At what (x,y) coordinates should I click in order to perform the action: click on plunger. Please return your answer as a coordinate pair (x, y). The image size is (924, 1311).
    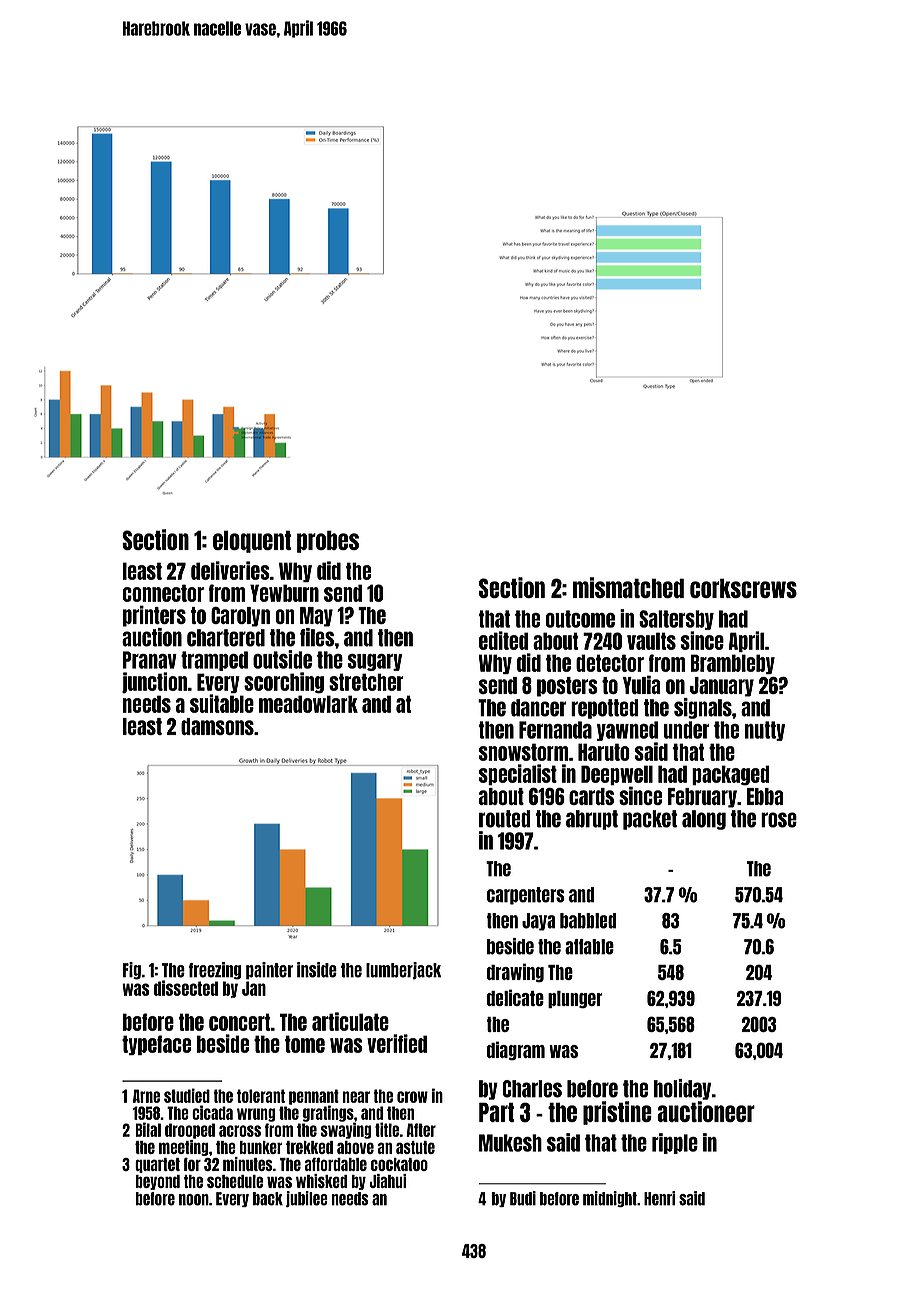
    Looking at the image, I should click on (575, 999).
